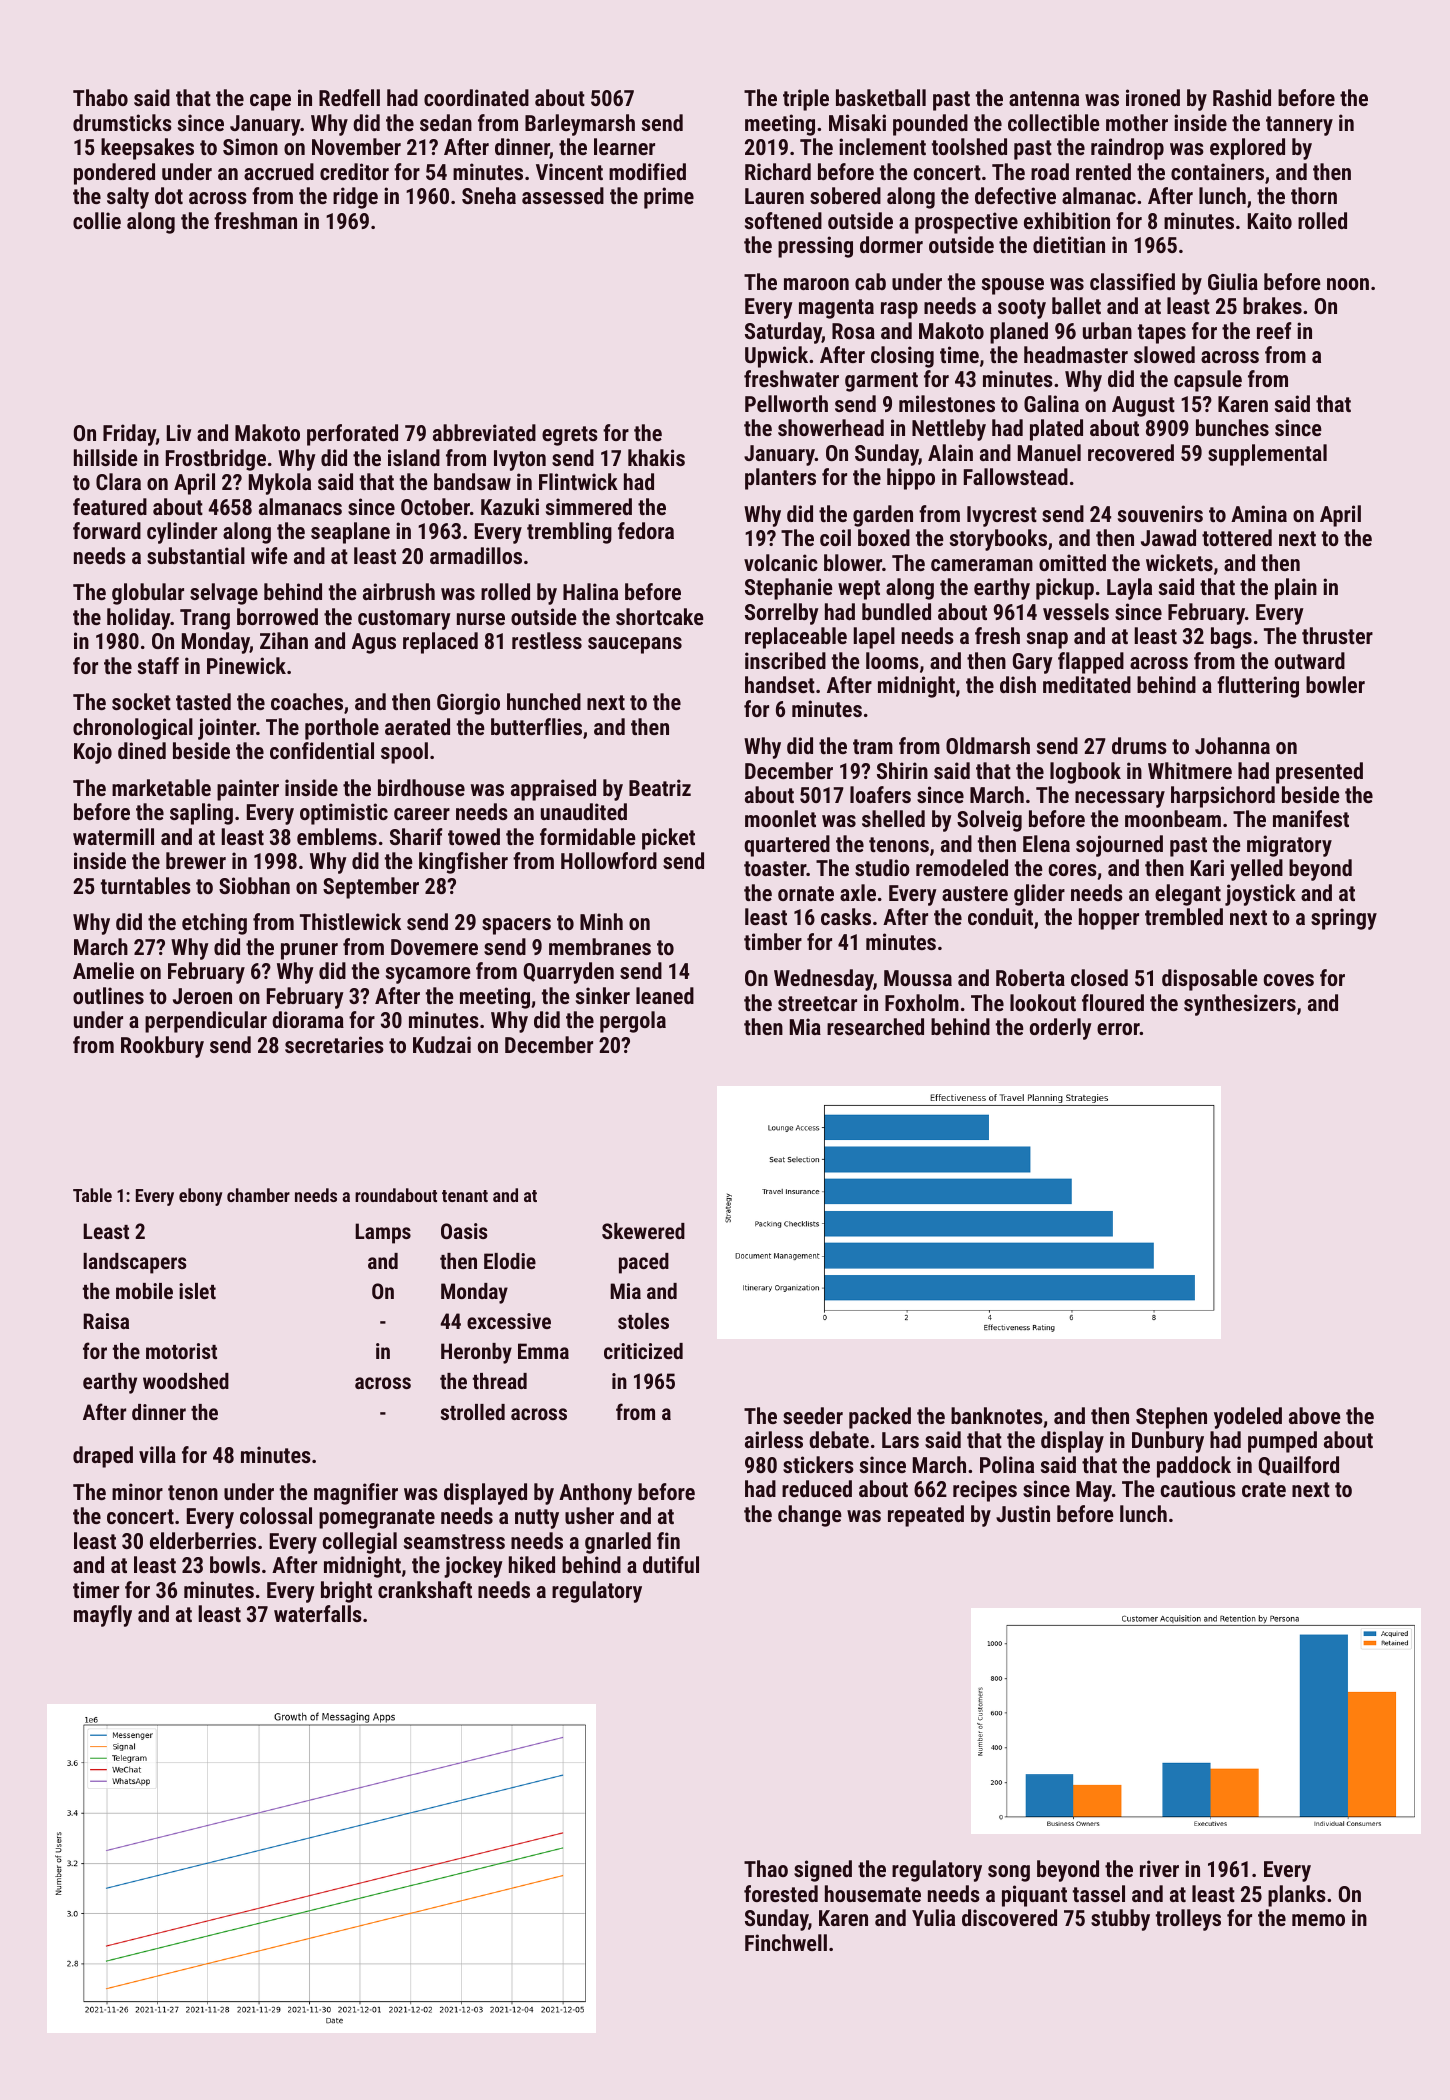  Describe the element at coordinates (671, 1564) in the screenshot. I see `dutiful` at that location.
